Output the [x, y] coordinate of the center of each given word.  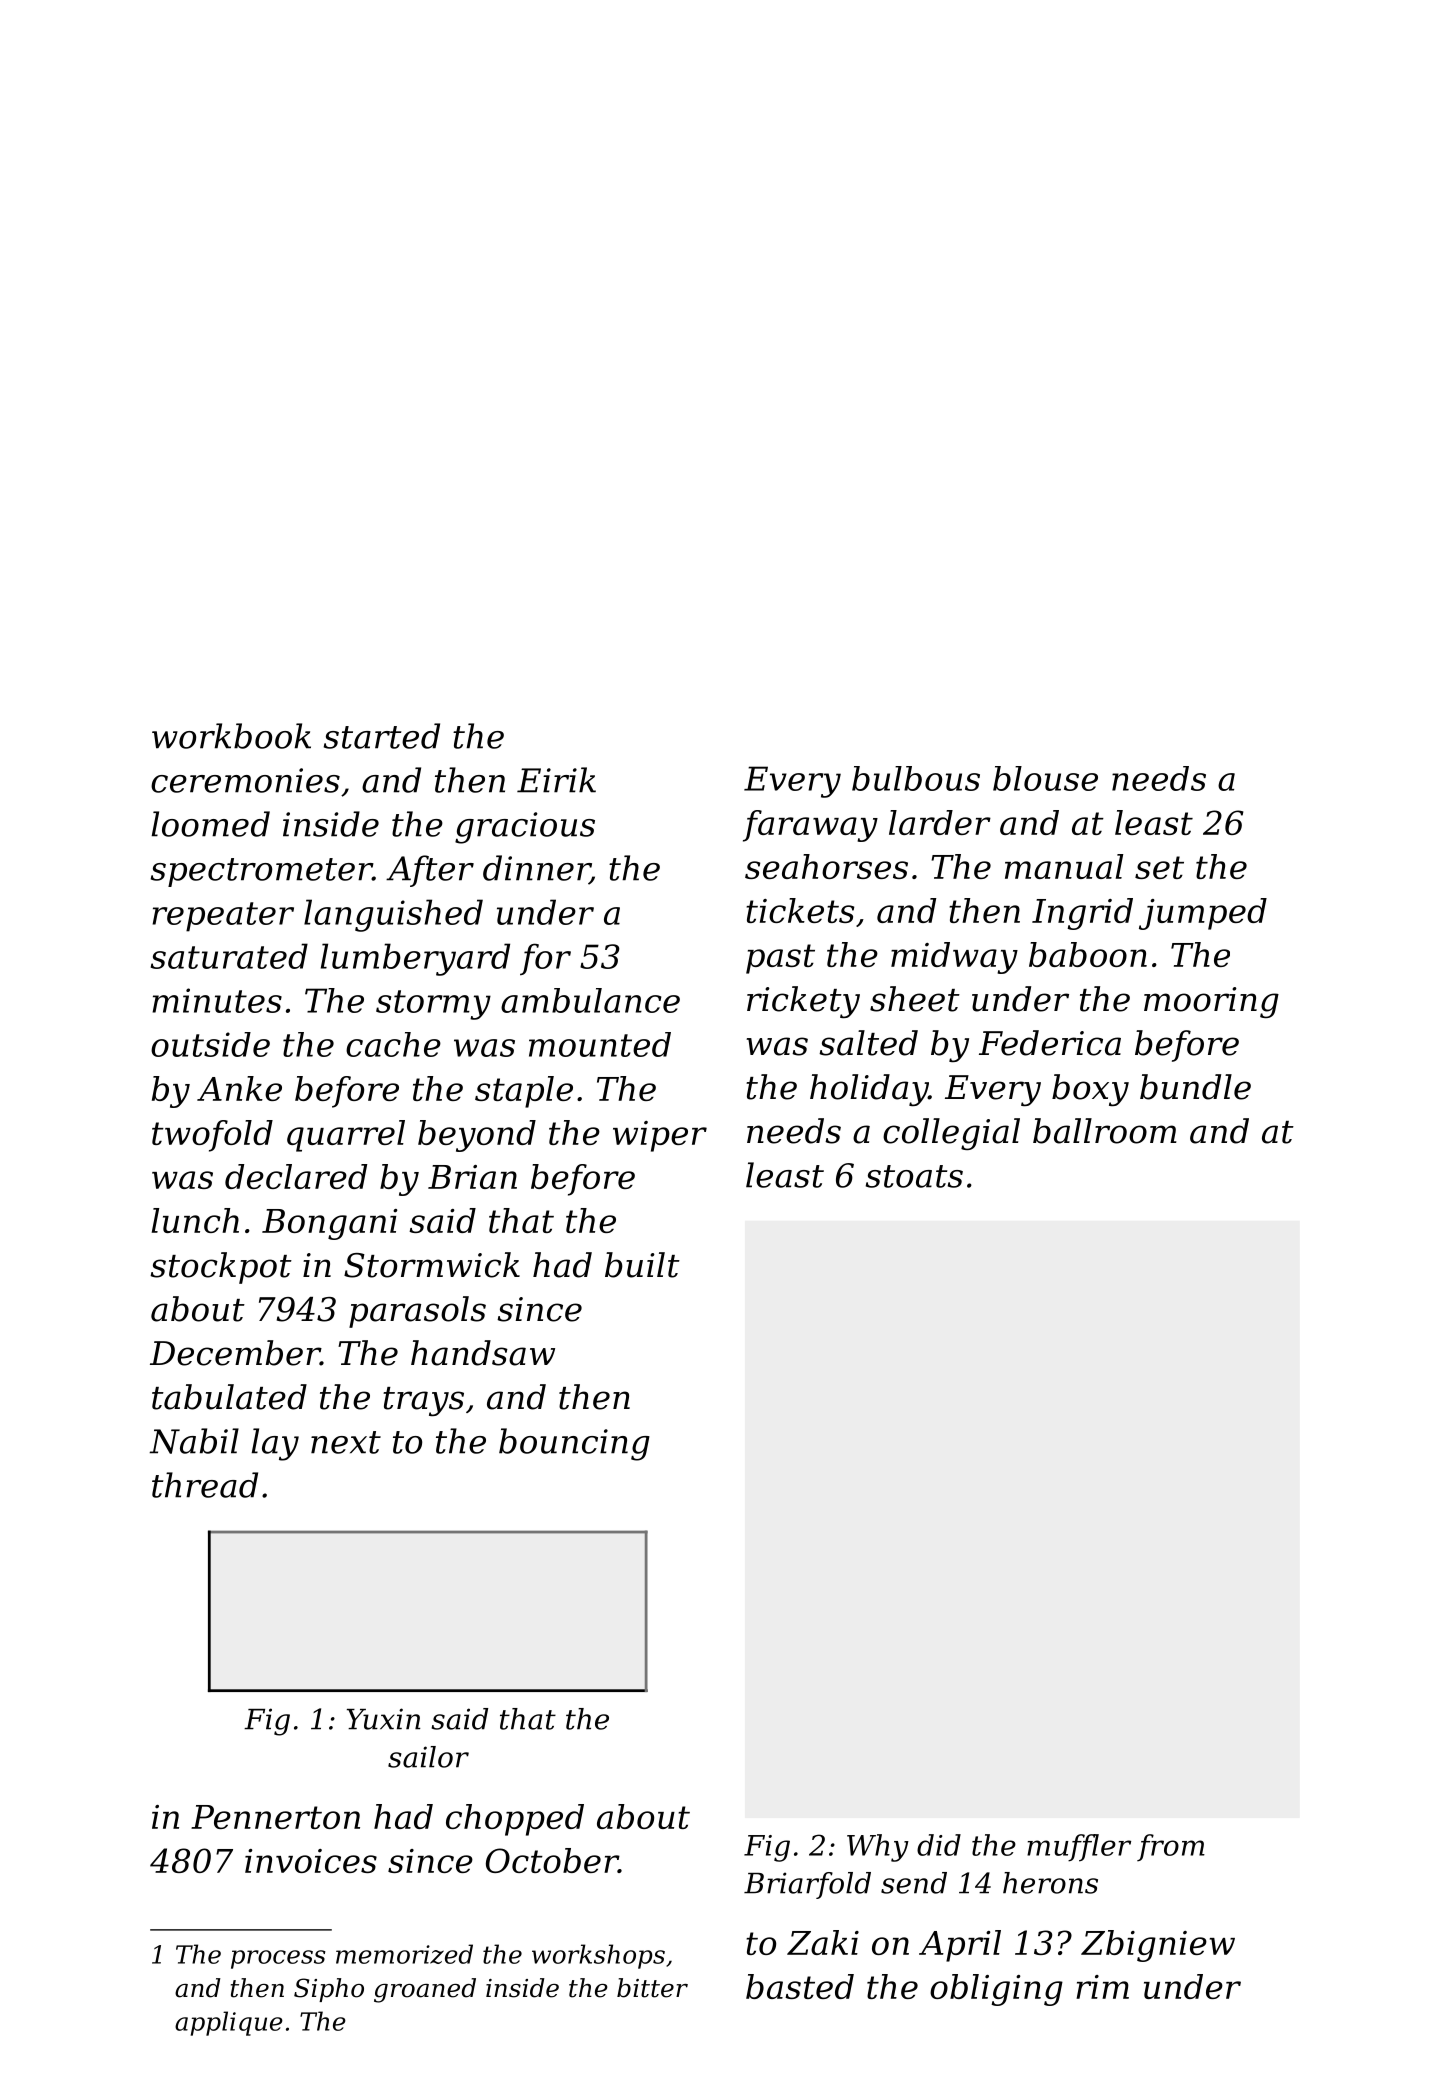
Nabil [194, 1441]
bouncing [574, 1444]
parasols [417, 1312]
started [382, 736]
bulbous [916, 778]
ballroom [1105, 1131]
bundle [1195, 1087]
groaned [425, 1990]
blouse [1045, 778]
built [642, 1265]
